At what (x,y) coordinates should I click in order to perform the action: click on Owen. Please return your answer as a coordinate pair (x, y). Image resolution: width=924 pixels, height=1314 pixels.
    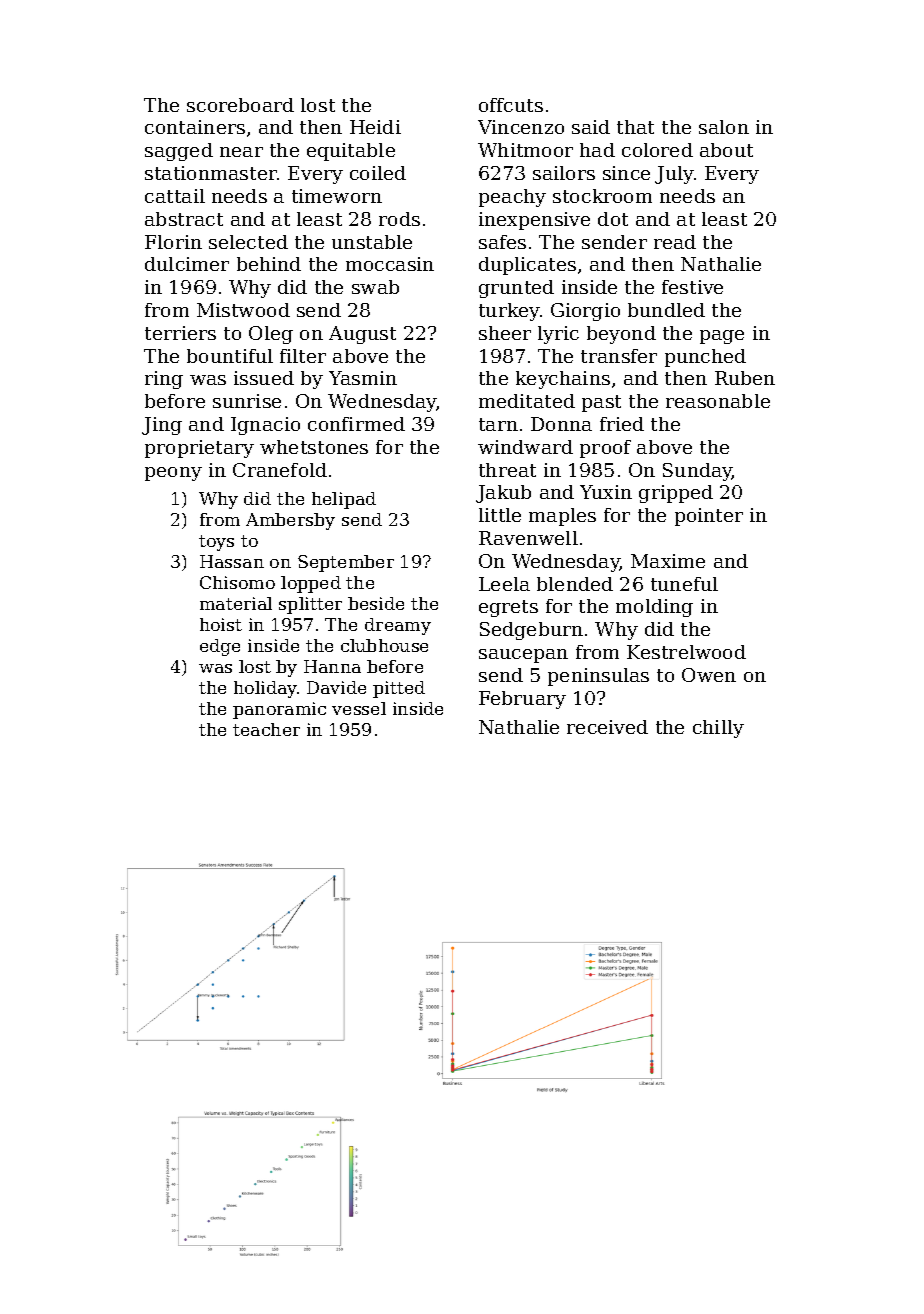
    Looking at the image, I should click on (709, 675).
